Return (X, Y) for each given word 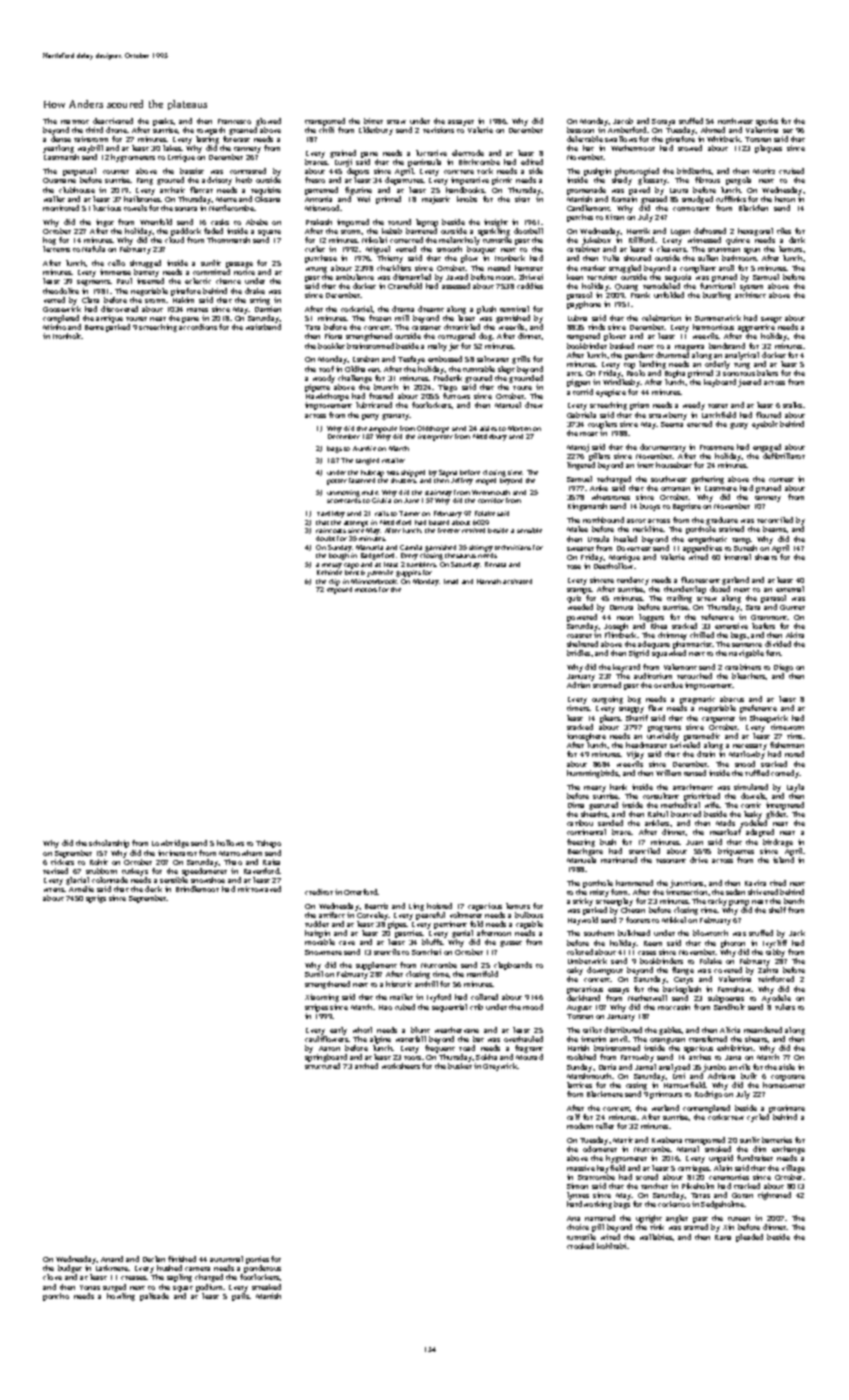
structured (322, 1066)
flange (683, 971)
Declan (154, 1259)
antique (109, 319)
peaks (163, 122)
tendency (633, 581)
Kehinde (329, 572)
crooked (580, 1246)
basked (622, 346)
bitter (373, 121)
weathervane (457, 1030)
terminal (514, 309)
